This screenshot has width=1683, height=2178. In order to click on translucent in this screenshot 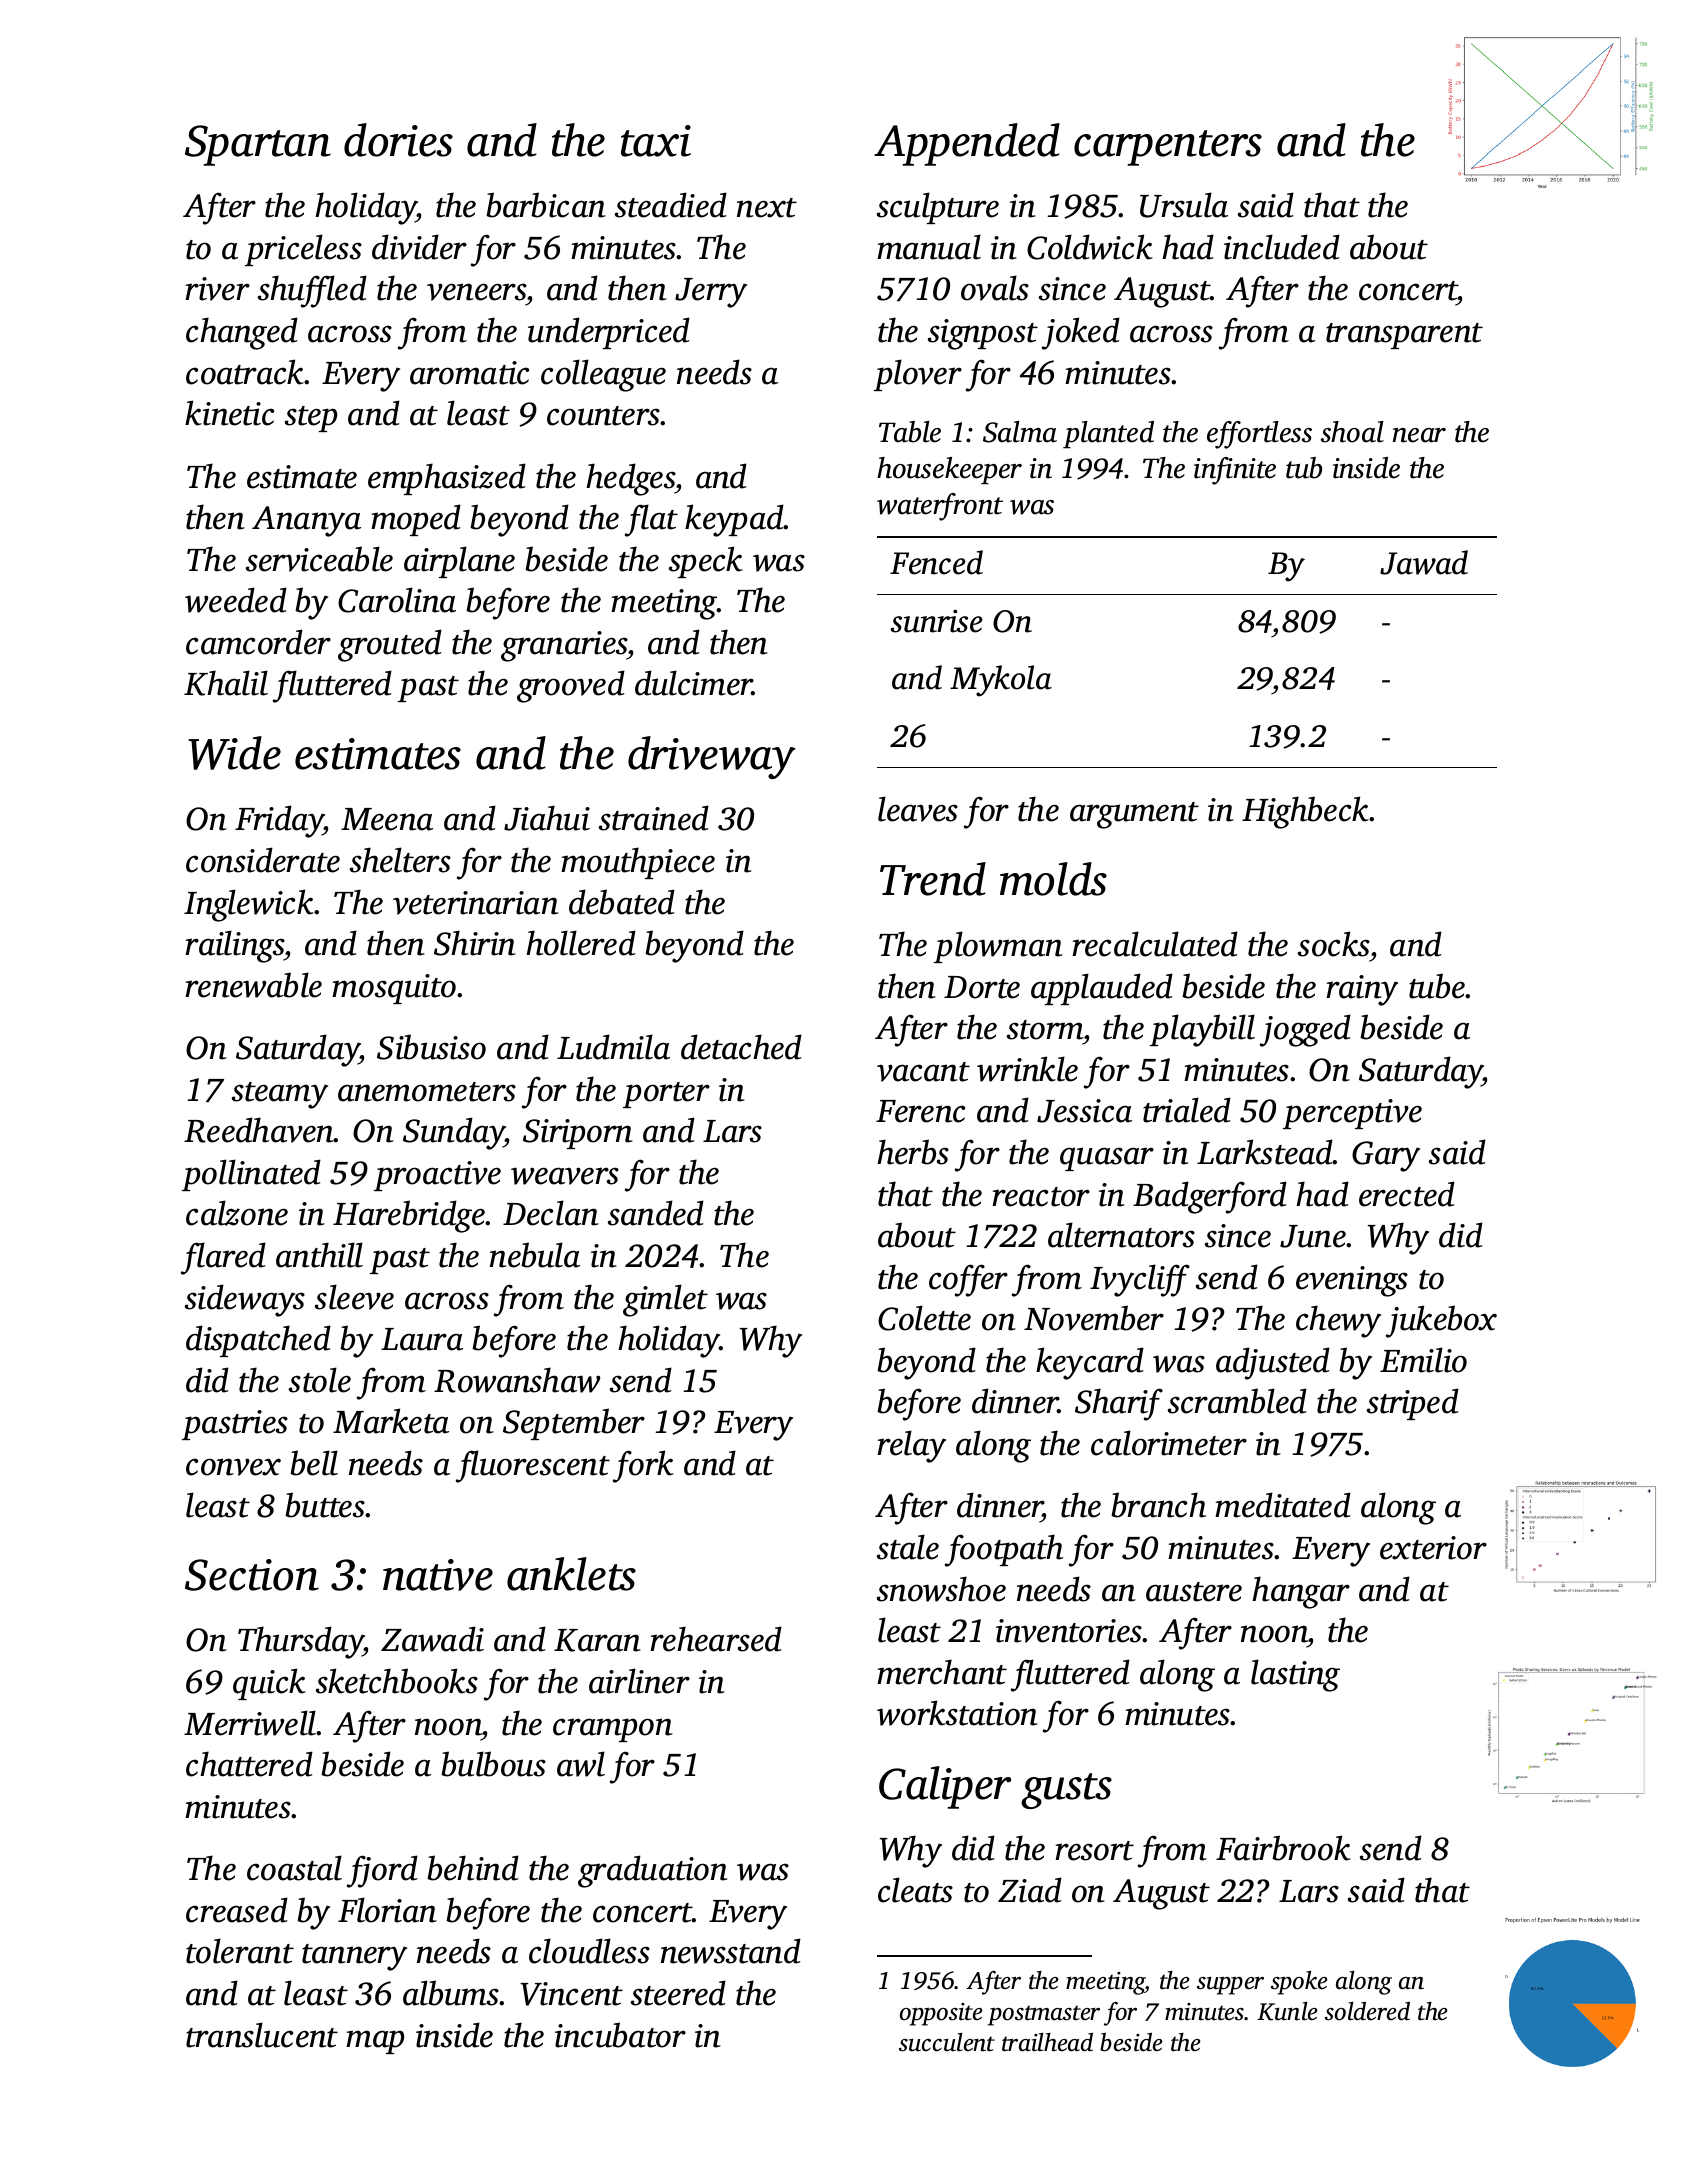, I will do `click(262, 2035)`.
